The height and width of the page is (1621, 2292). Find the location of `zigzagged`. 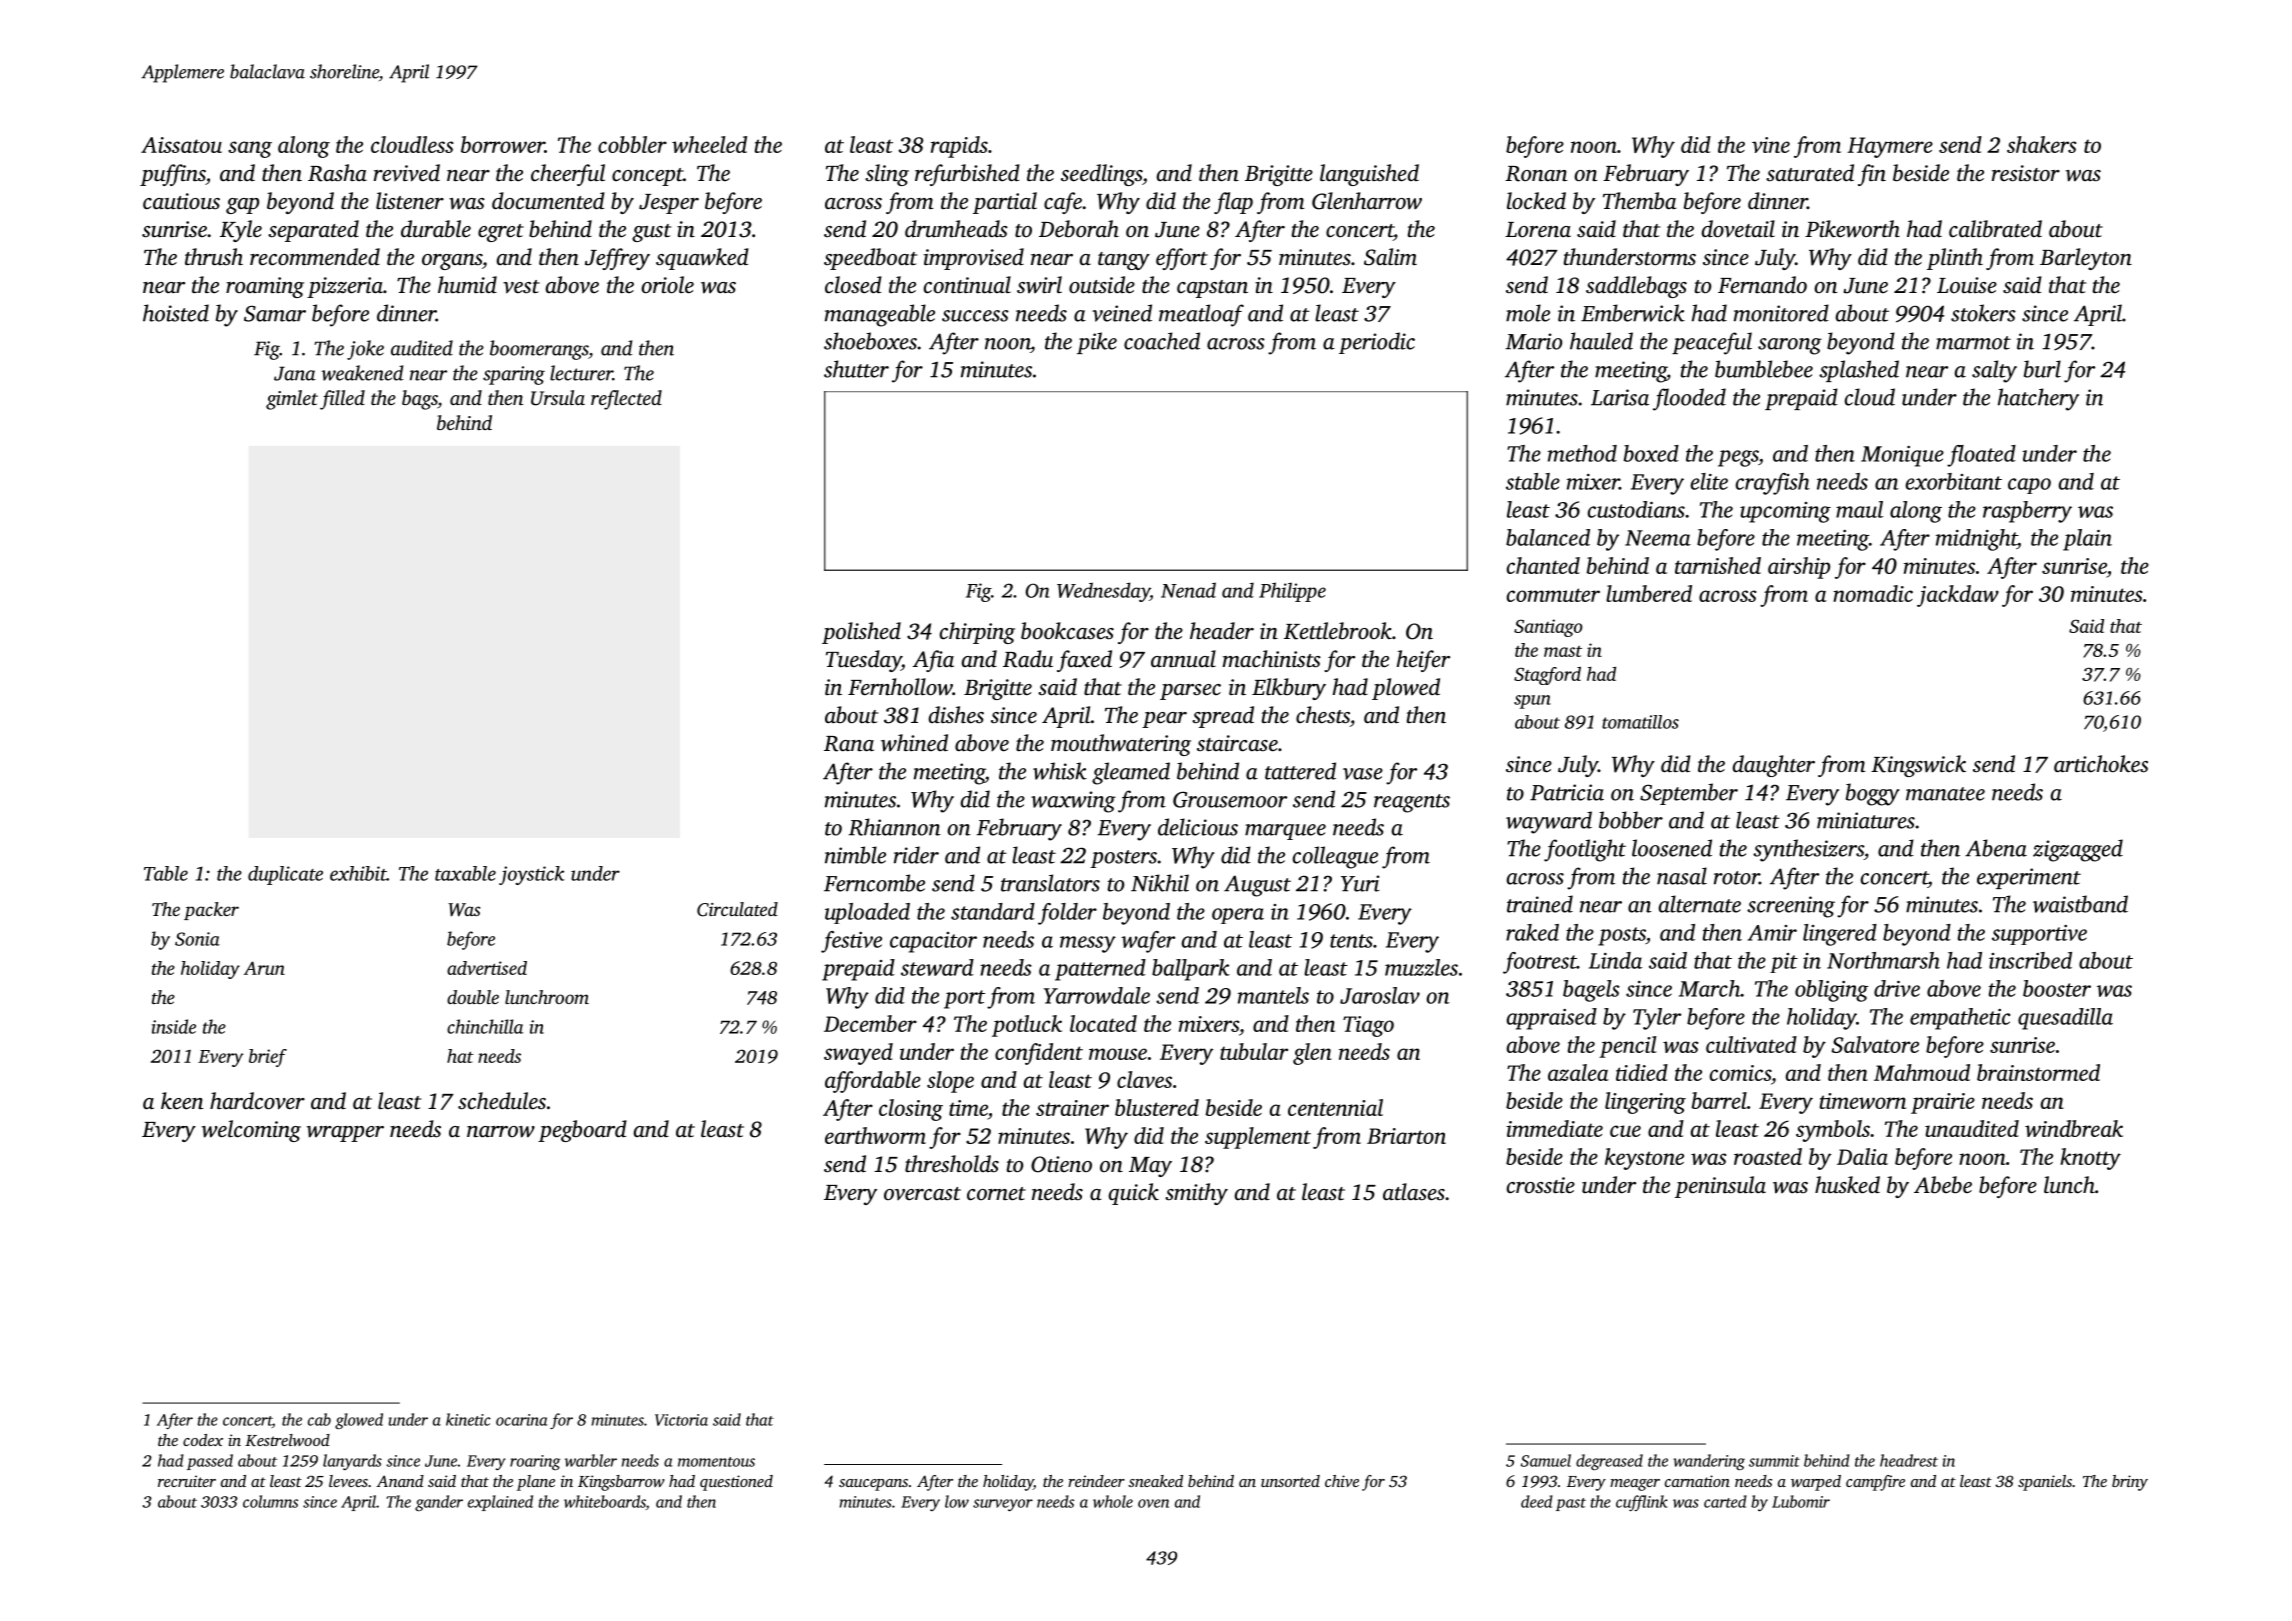

zigzagged is located at coordinates (2078, 850).
